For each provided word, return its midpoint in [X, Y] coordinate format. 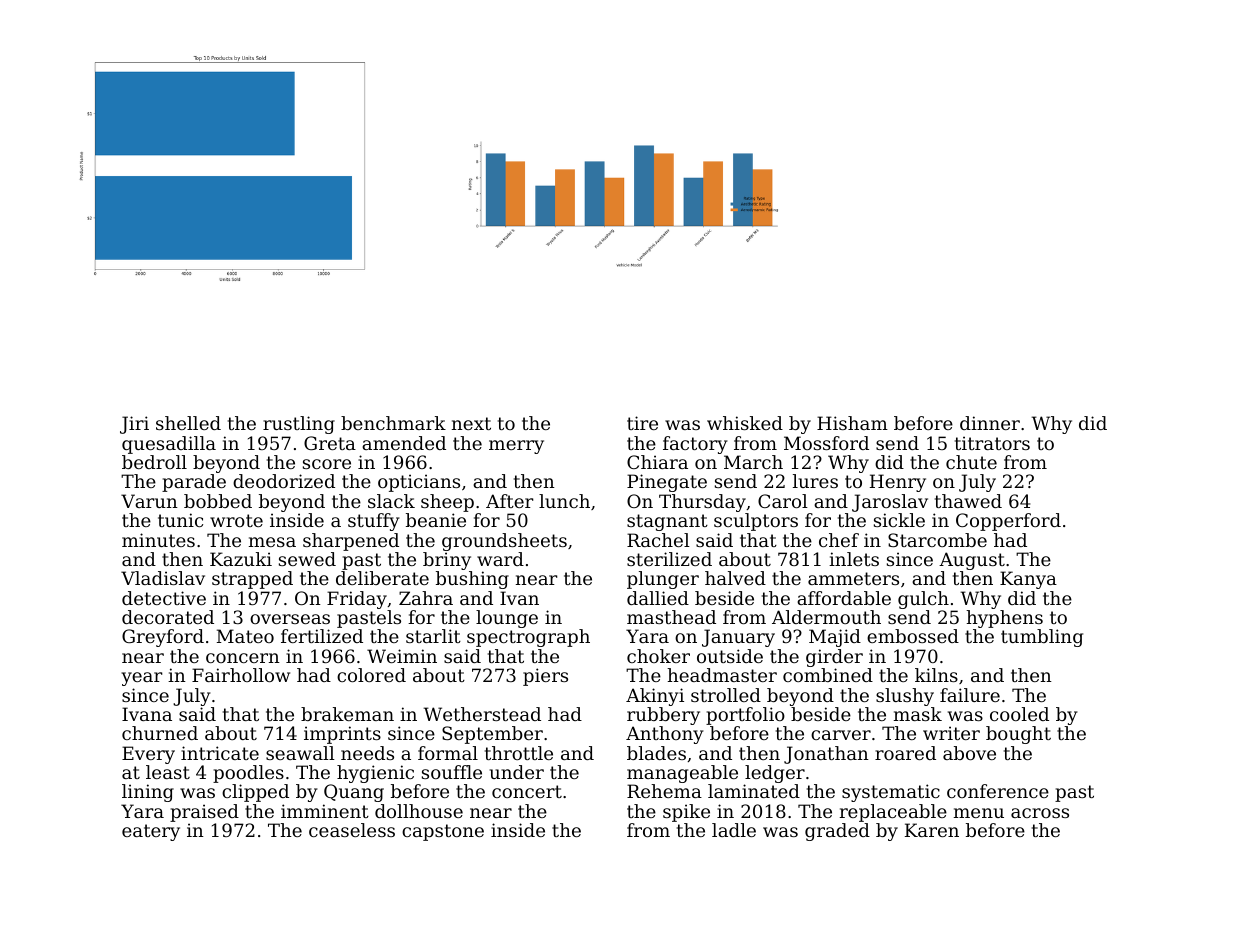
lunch [564, 501]
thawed [968, 501]
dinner [990, 423]
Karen [932, 830]
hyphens [1004, 619]
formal [448, 753]
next [471, 423]
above [969, 753]
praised [204, 813]
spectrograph [528, 638]
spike [686, 813]
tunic [180, 520]
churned [160, 733]
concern [243, 658]
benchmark [393, 423]
